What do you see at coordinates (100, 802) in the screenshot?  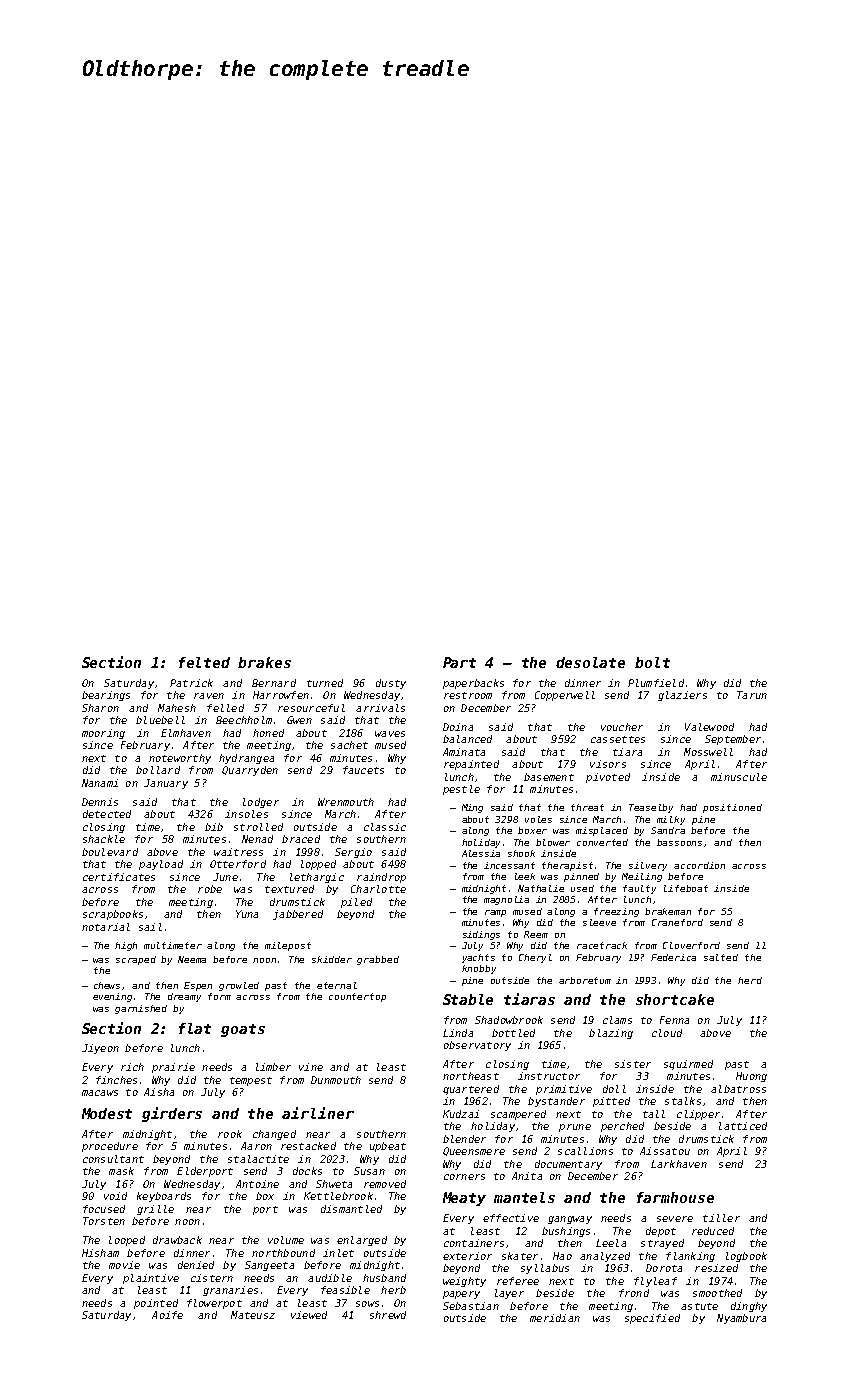 I see `Dennis` at bounding box center [100, 802].
